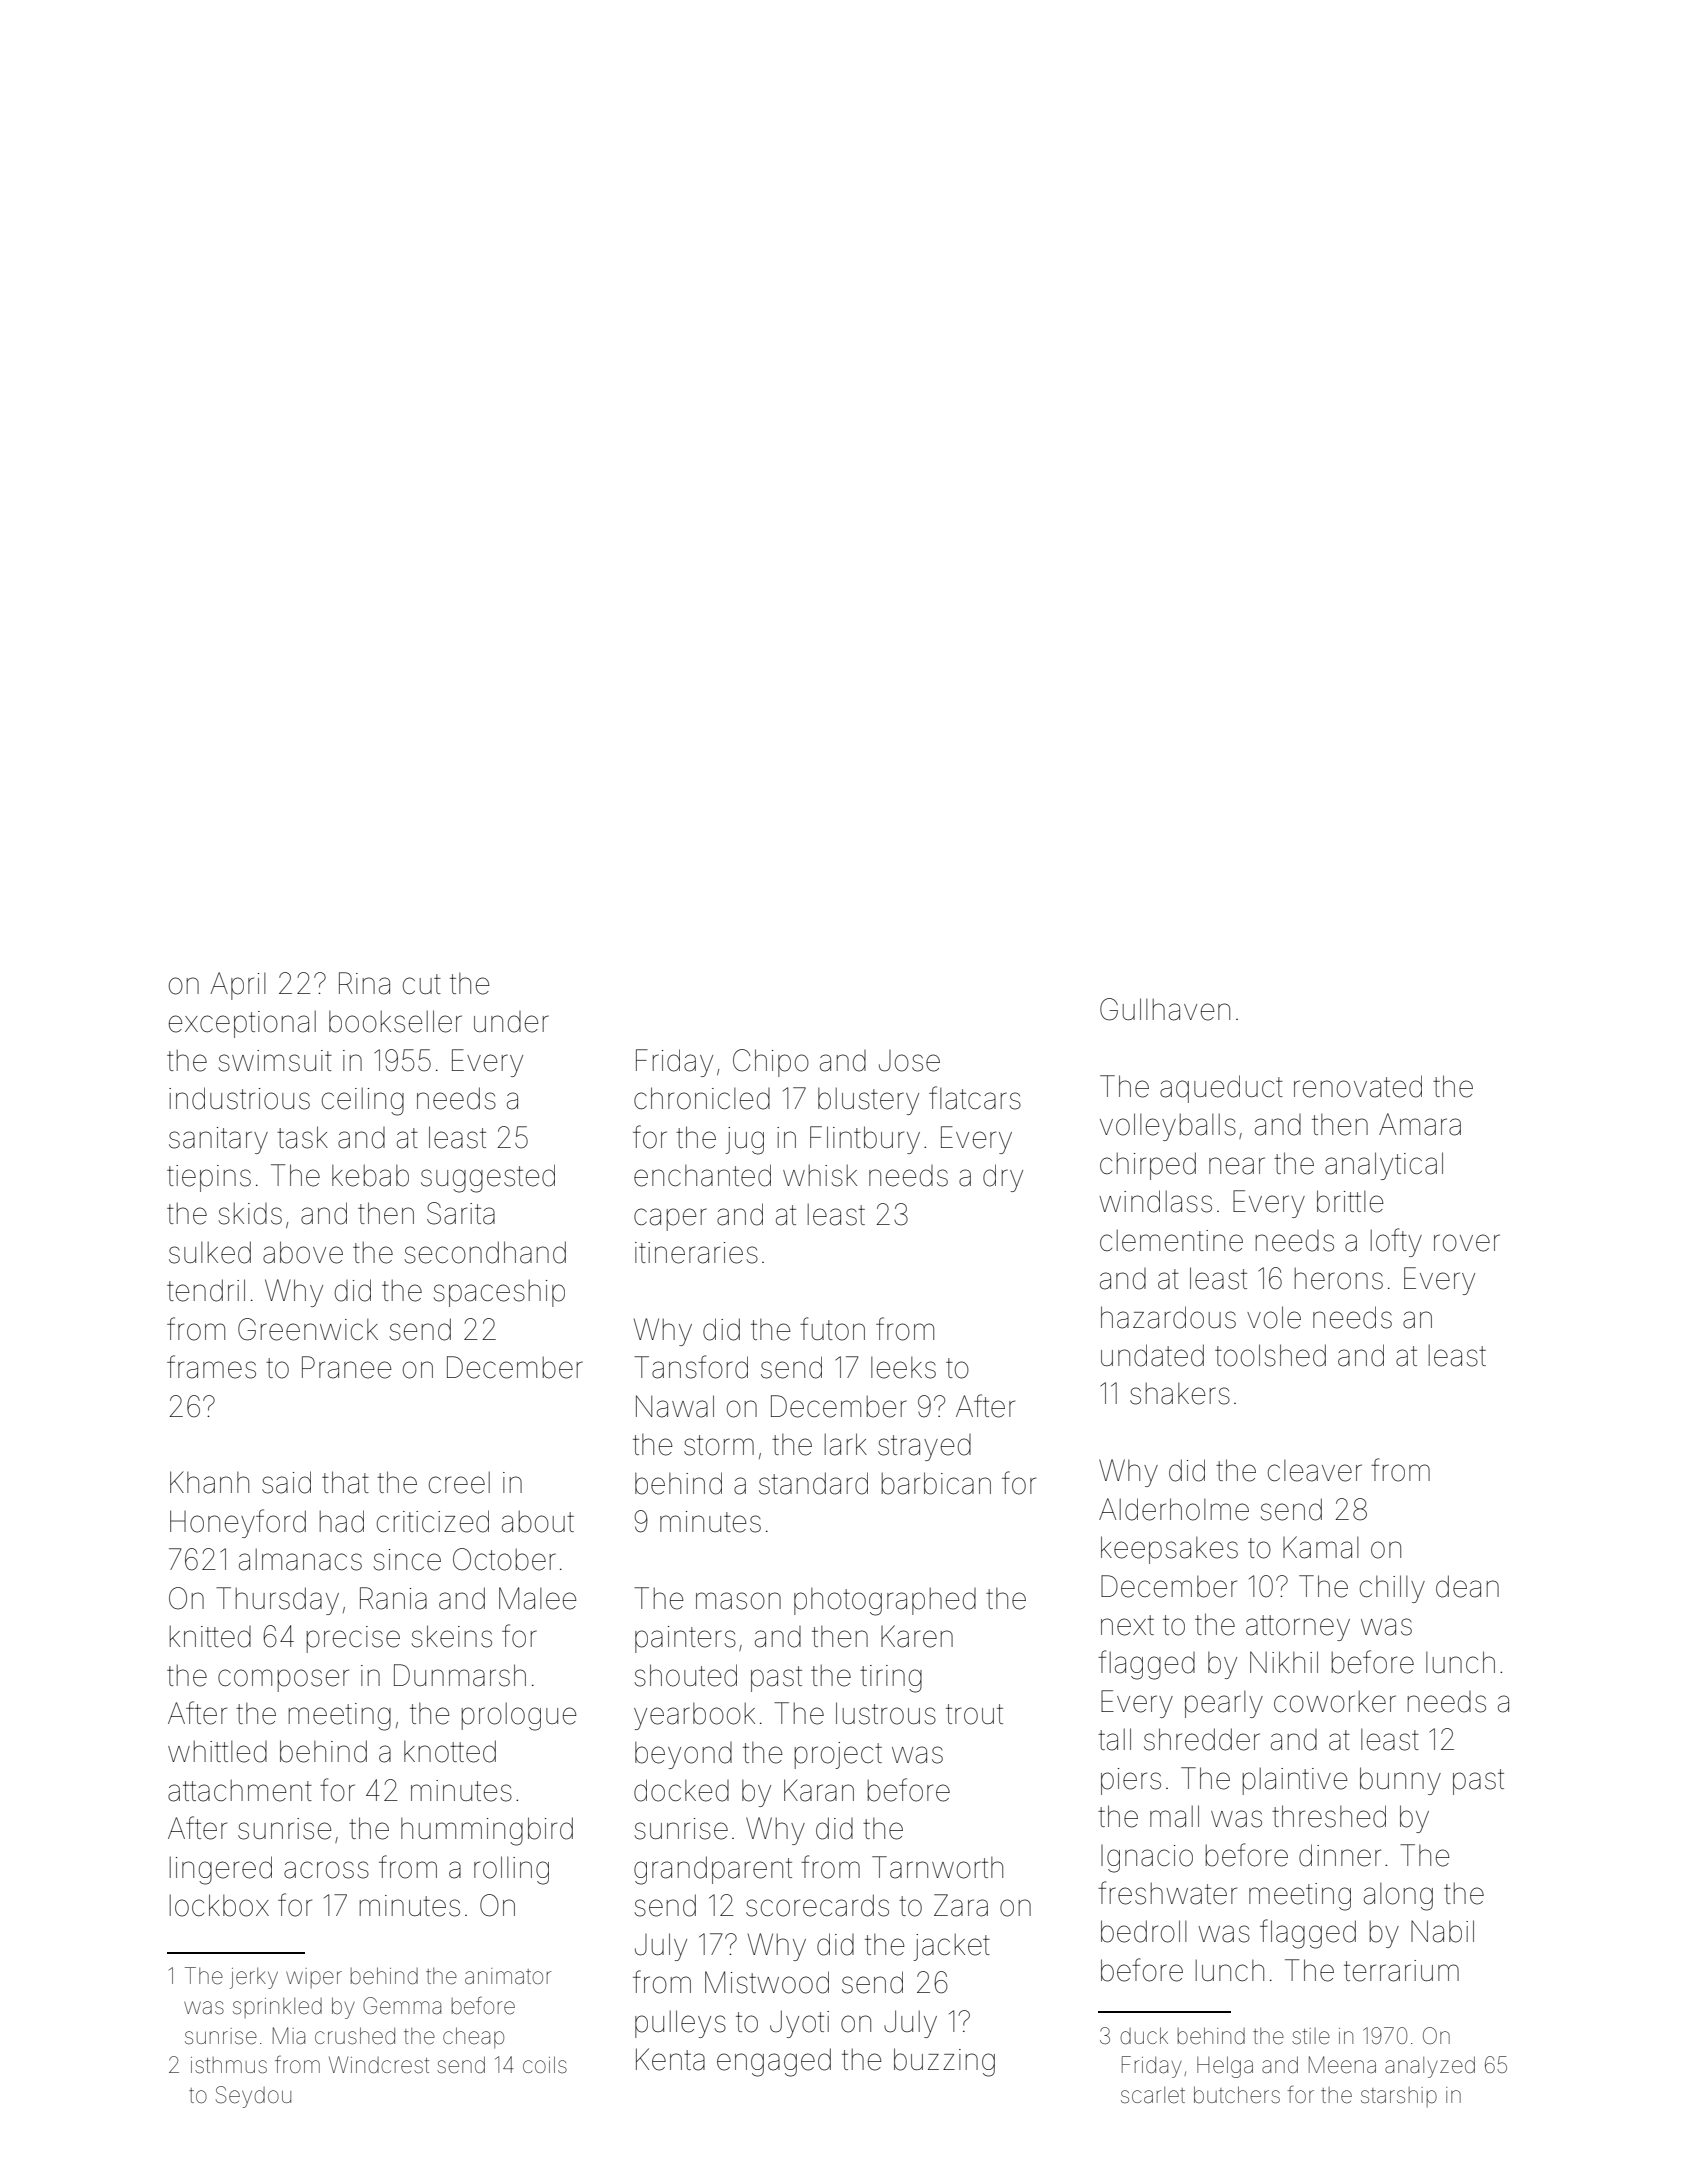 This page has width=1683, height=2178. Describe the element at coordinates (353, 1639) in the page. I see `precise` at that location.
